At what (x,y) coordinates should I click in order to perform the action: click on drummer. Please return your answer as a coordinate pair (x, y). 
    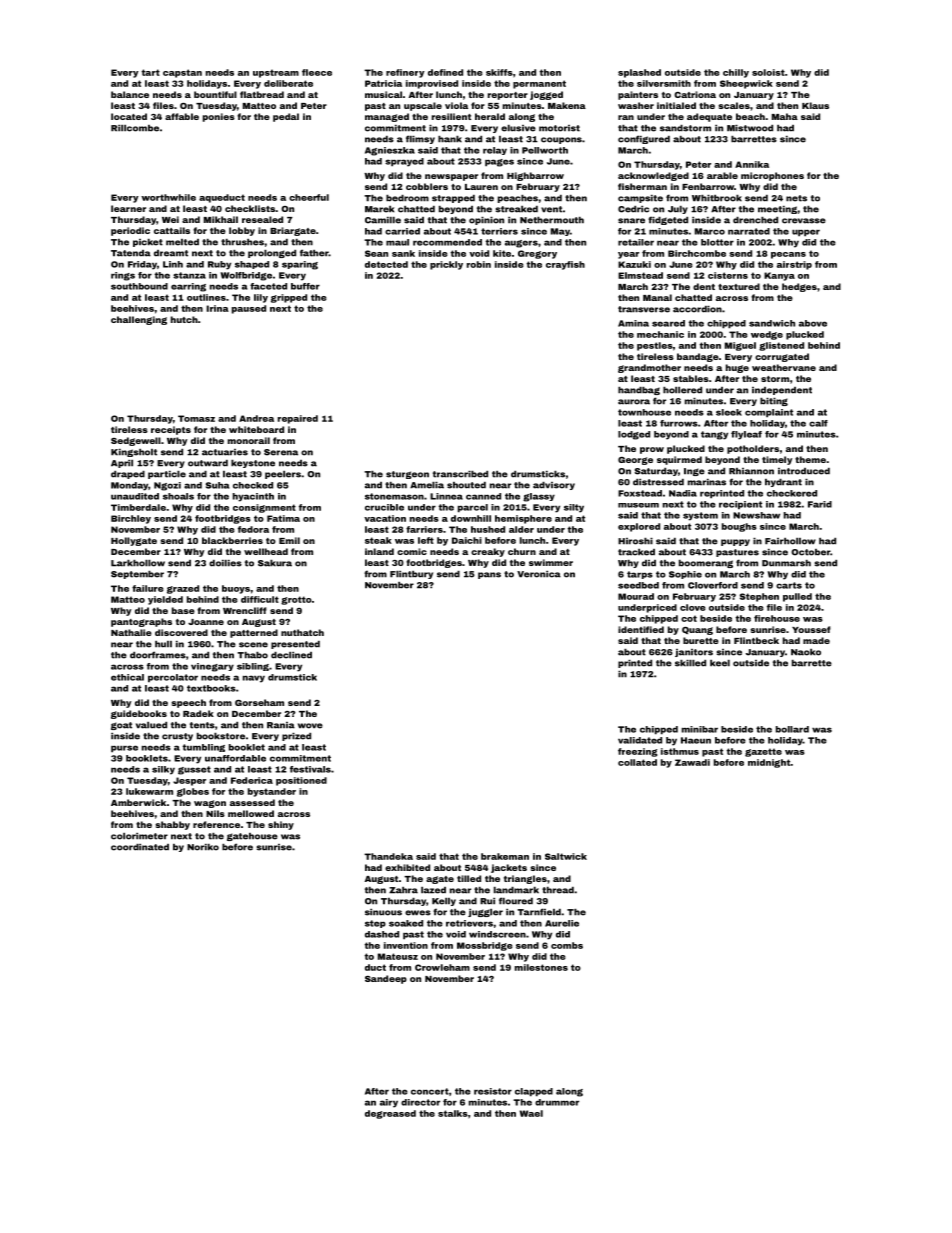
    Looking at the image, I should click on (557, 1102).
